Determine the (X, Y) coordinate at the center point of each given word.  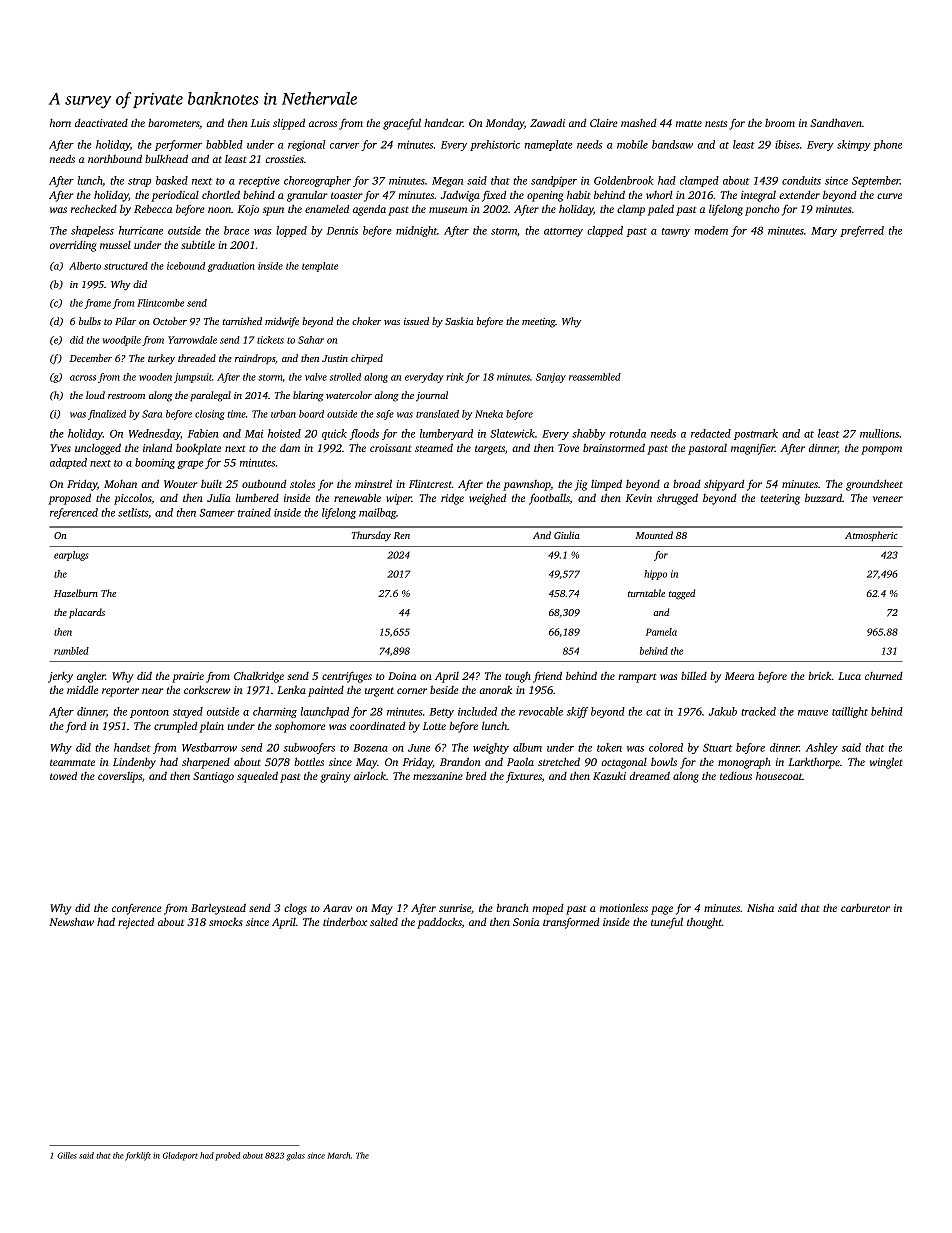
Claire (604, 123)
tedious (736, 776)
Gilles (67, 1155)
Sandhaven (836, 122)
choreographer (317, 181)
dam (290, 448)
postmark (756, 434)
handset (132, 747)
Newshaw (71, 921)
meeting (538, 323)
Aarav (337, 908)
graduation (231, 267)
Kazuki (609, 775)
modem (711, 230)
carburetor (865, 908)
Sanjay (551, 378)
